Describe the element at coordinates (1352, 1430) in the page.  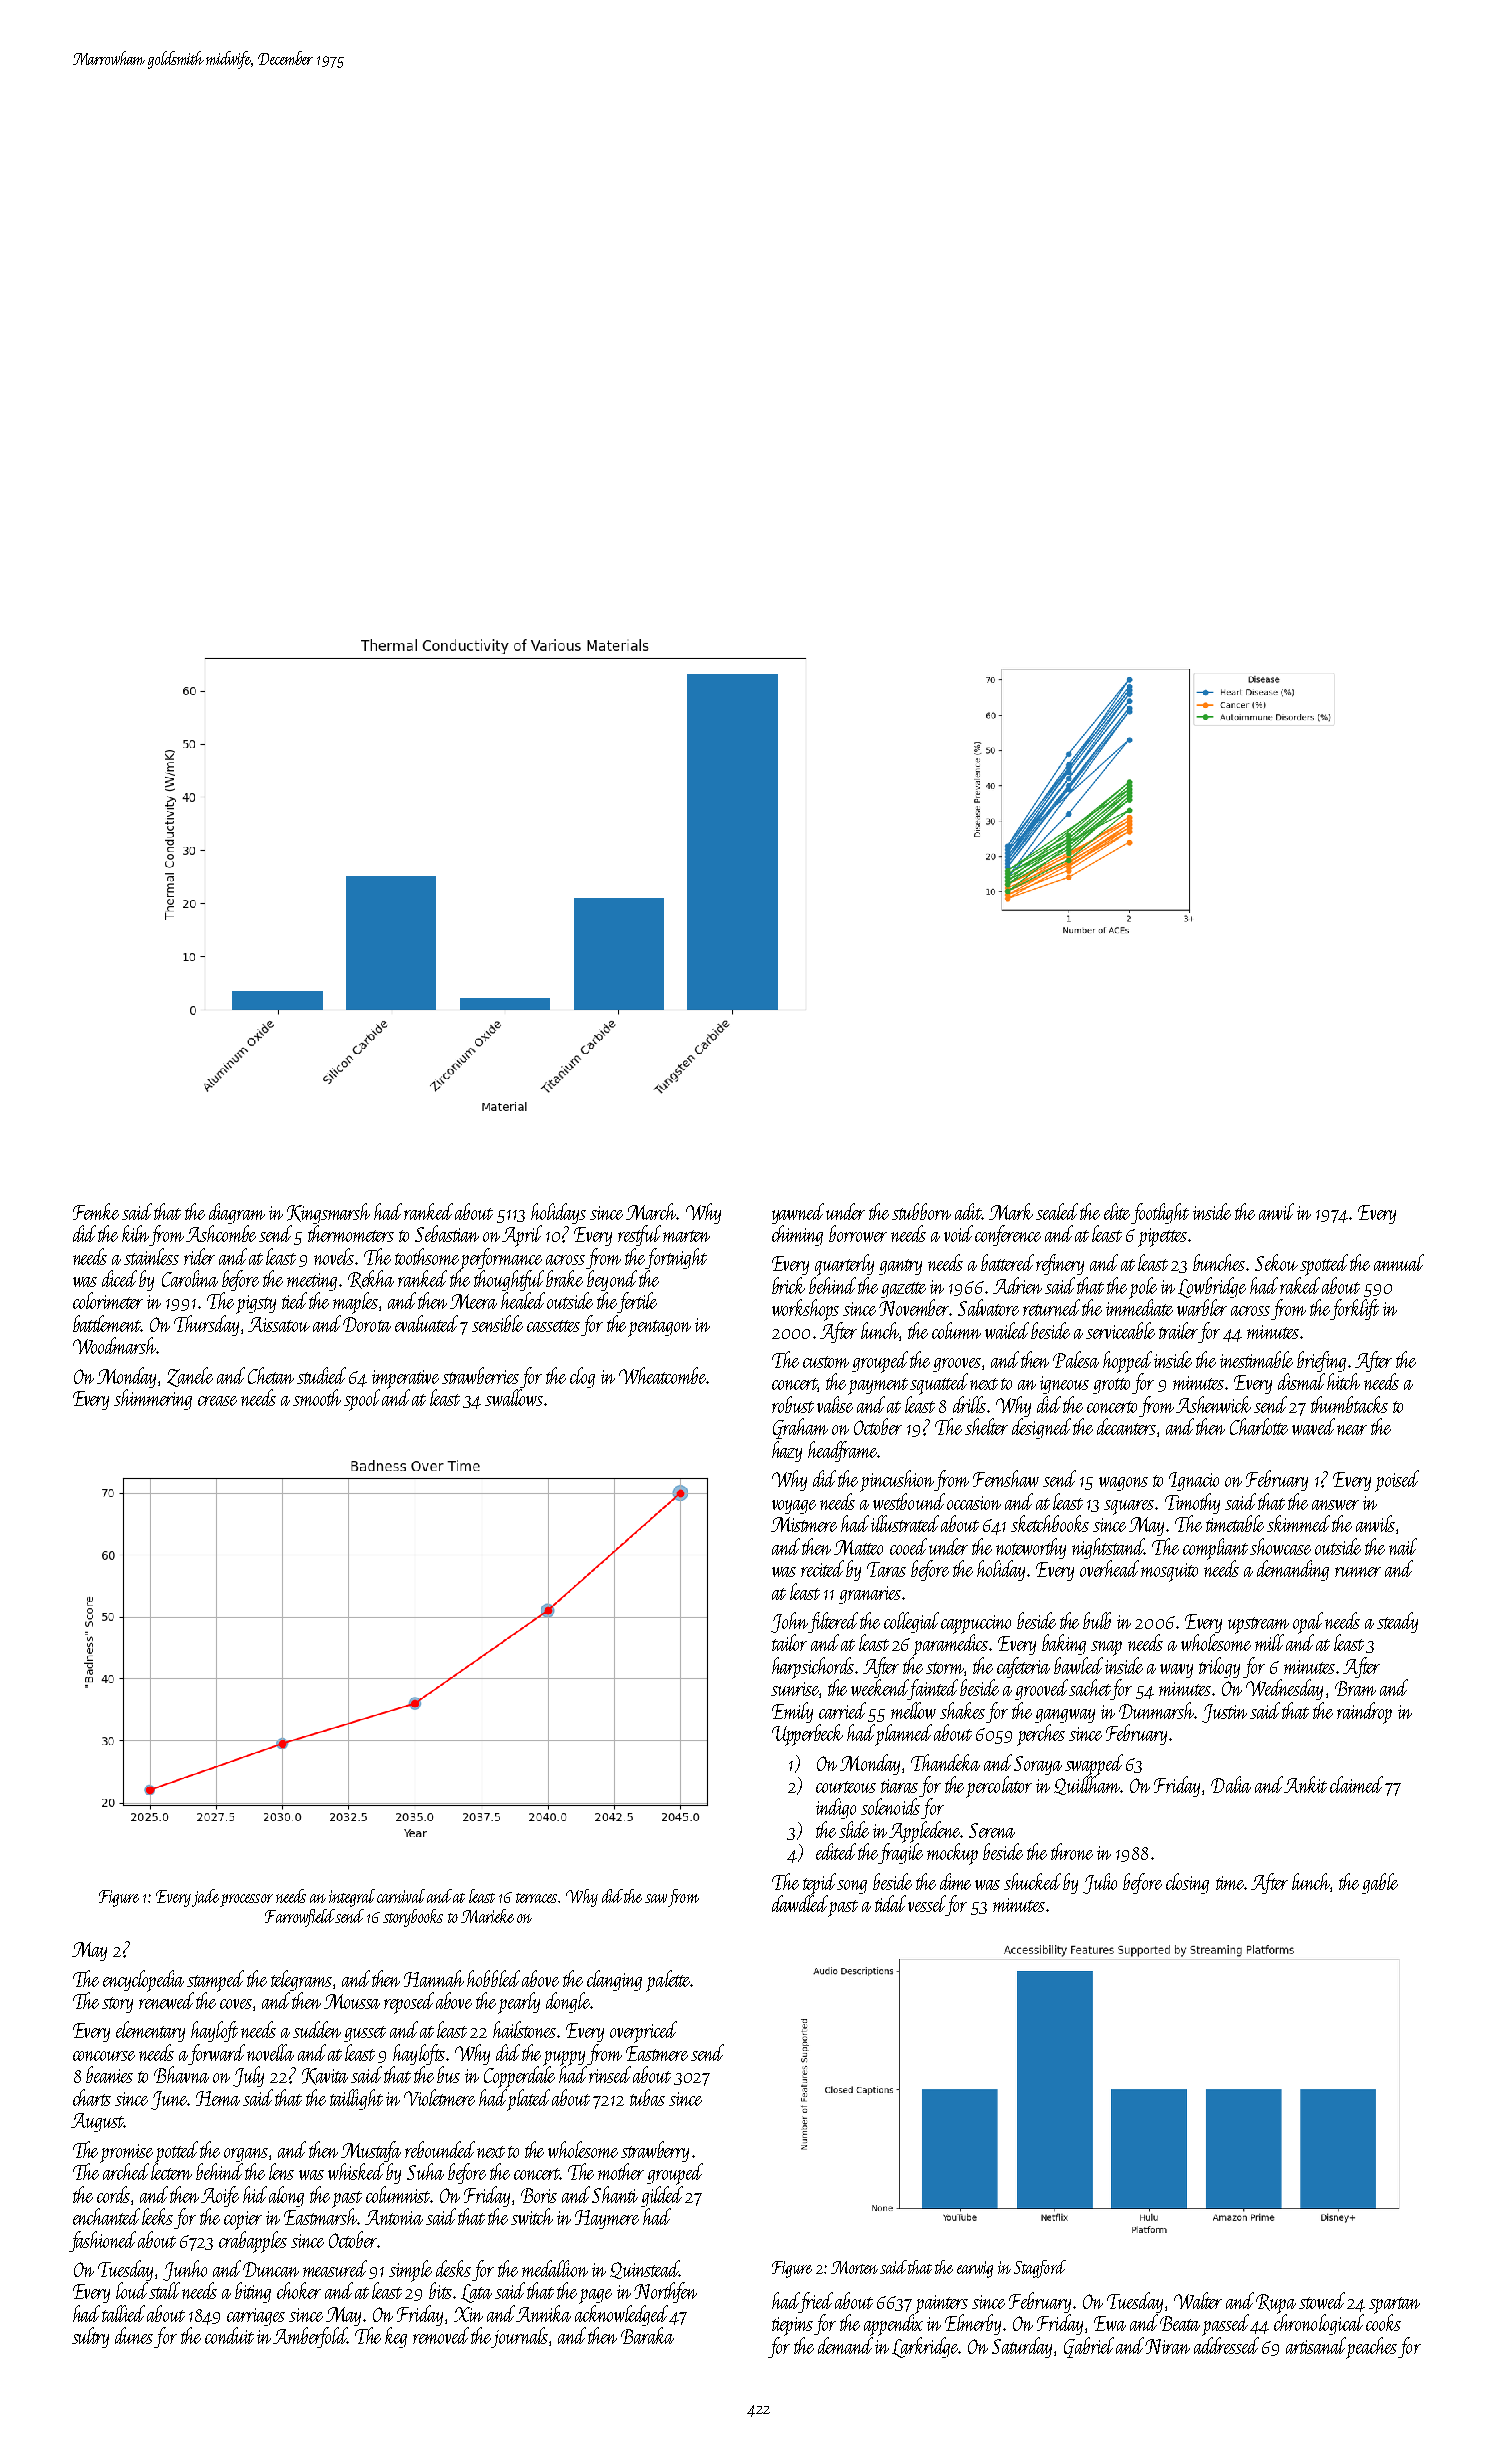
I see `near` at that location.
